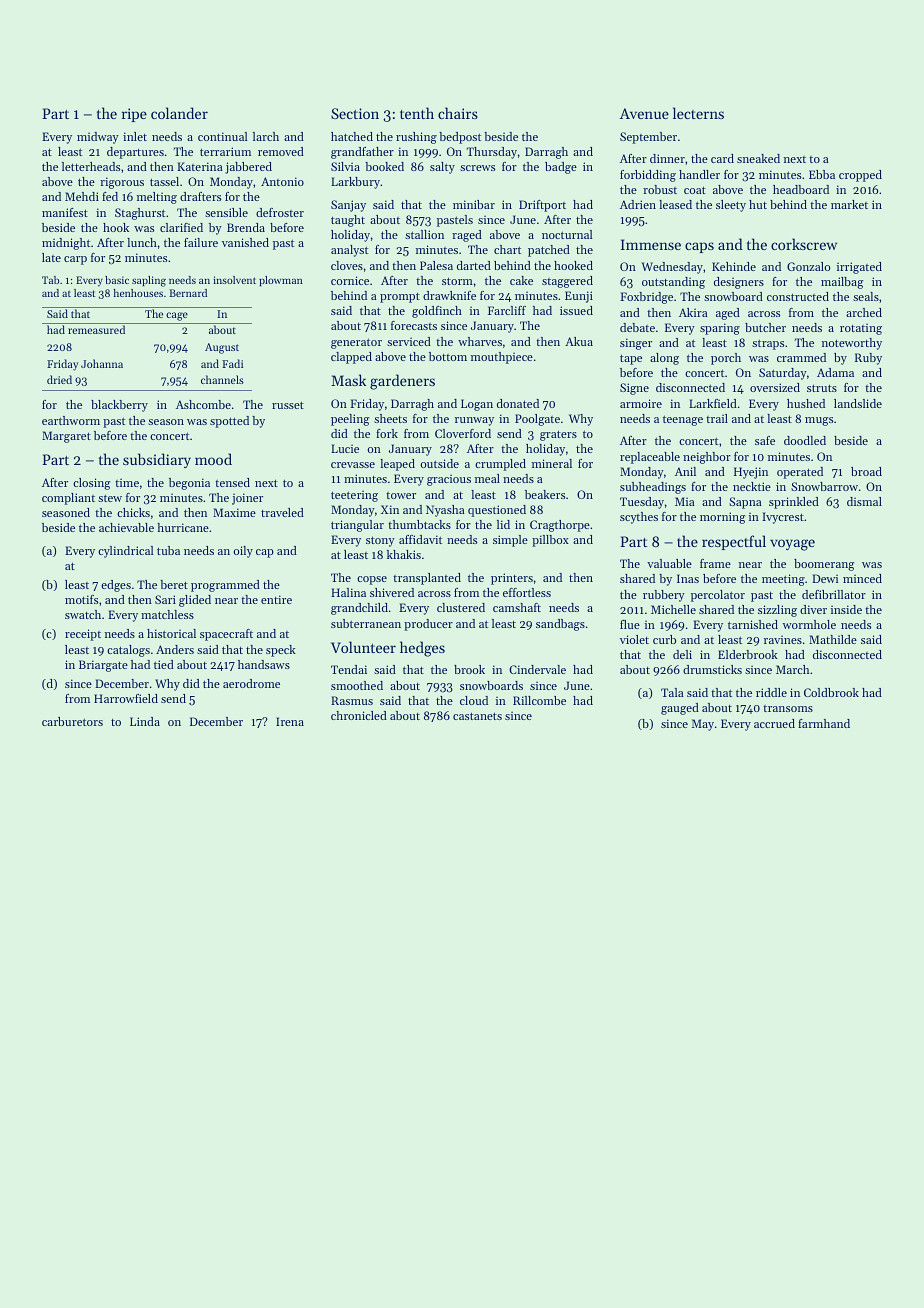  I want to click on leaped, so click(397, 465).
